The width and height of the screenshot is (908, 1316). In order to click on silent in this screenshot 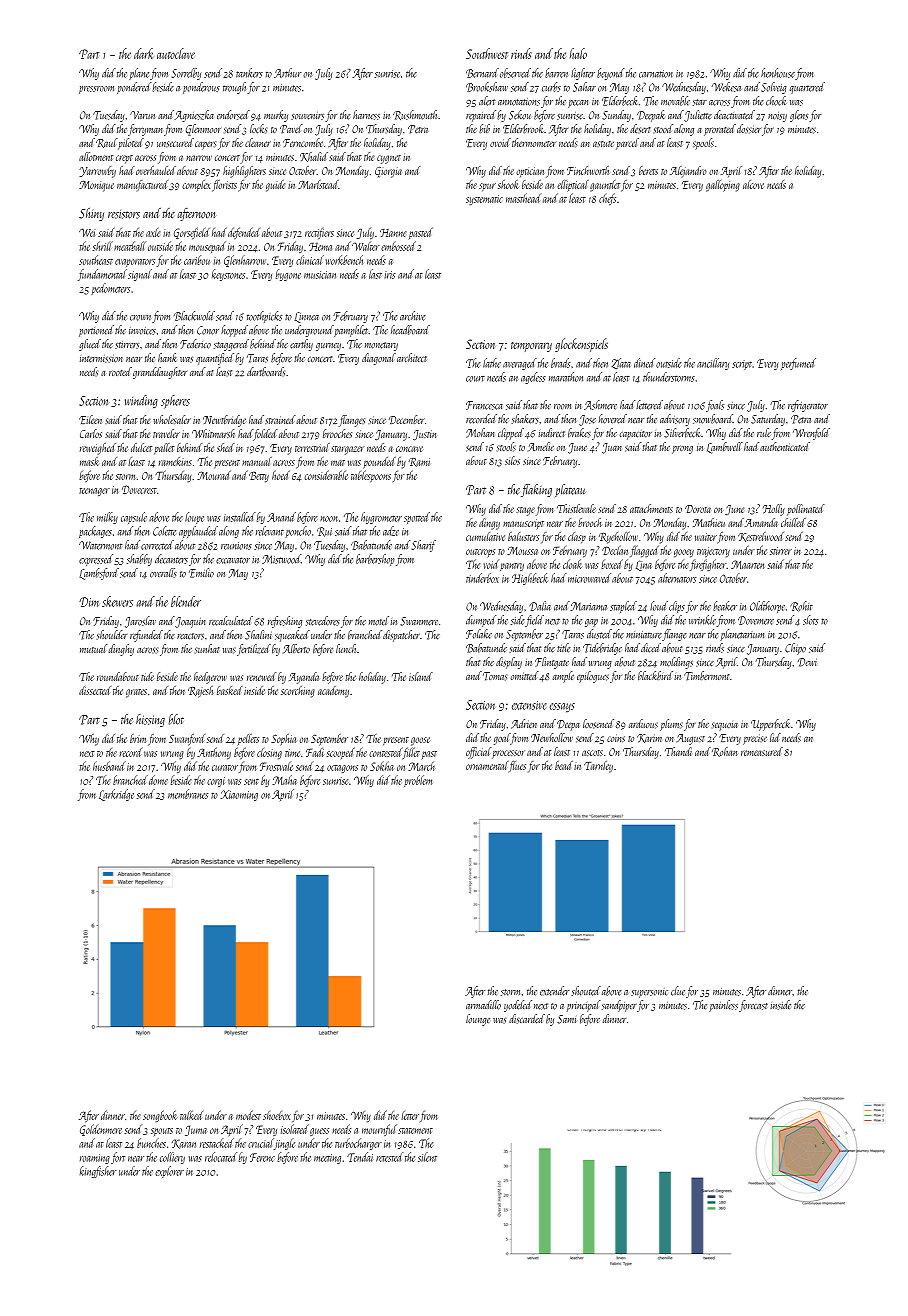, I will do `click(427, 1157)`.
